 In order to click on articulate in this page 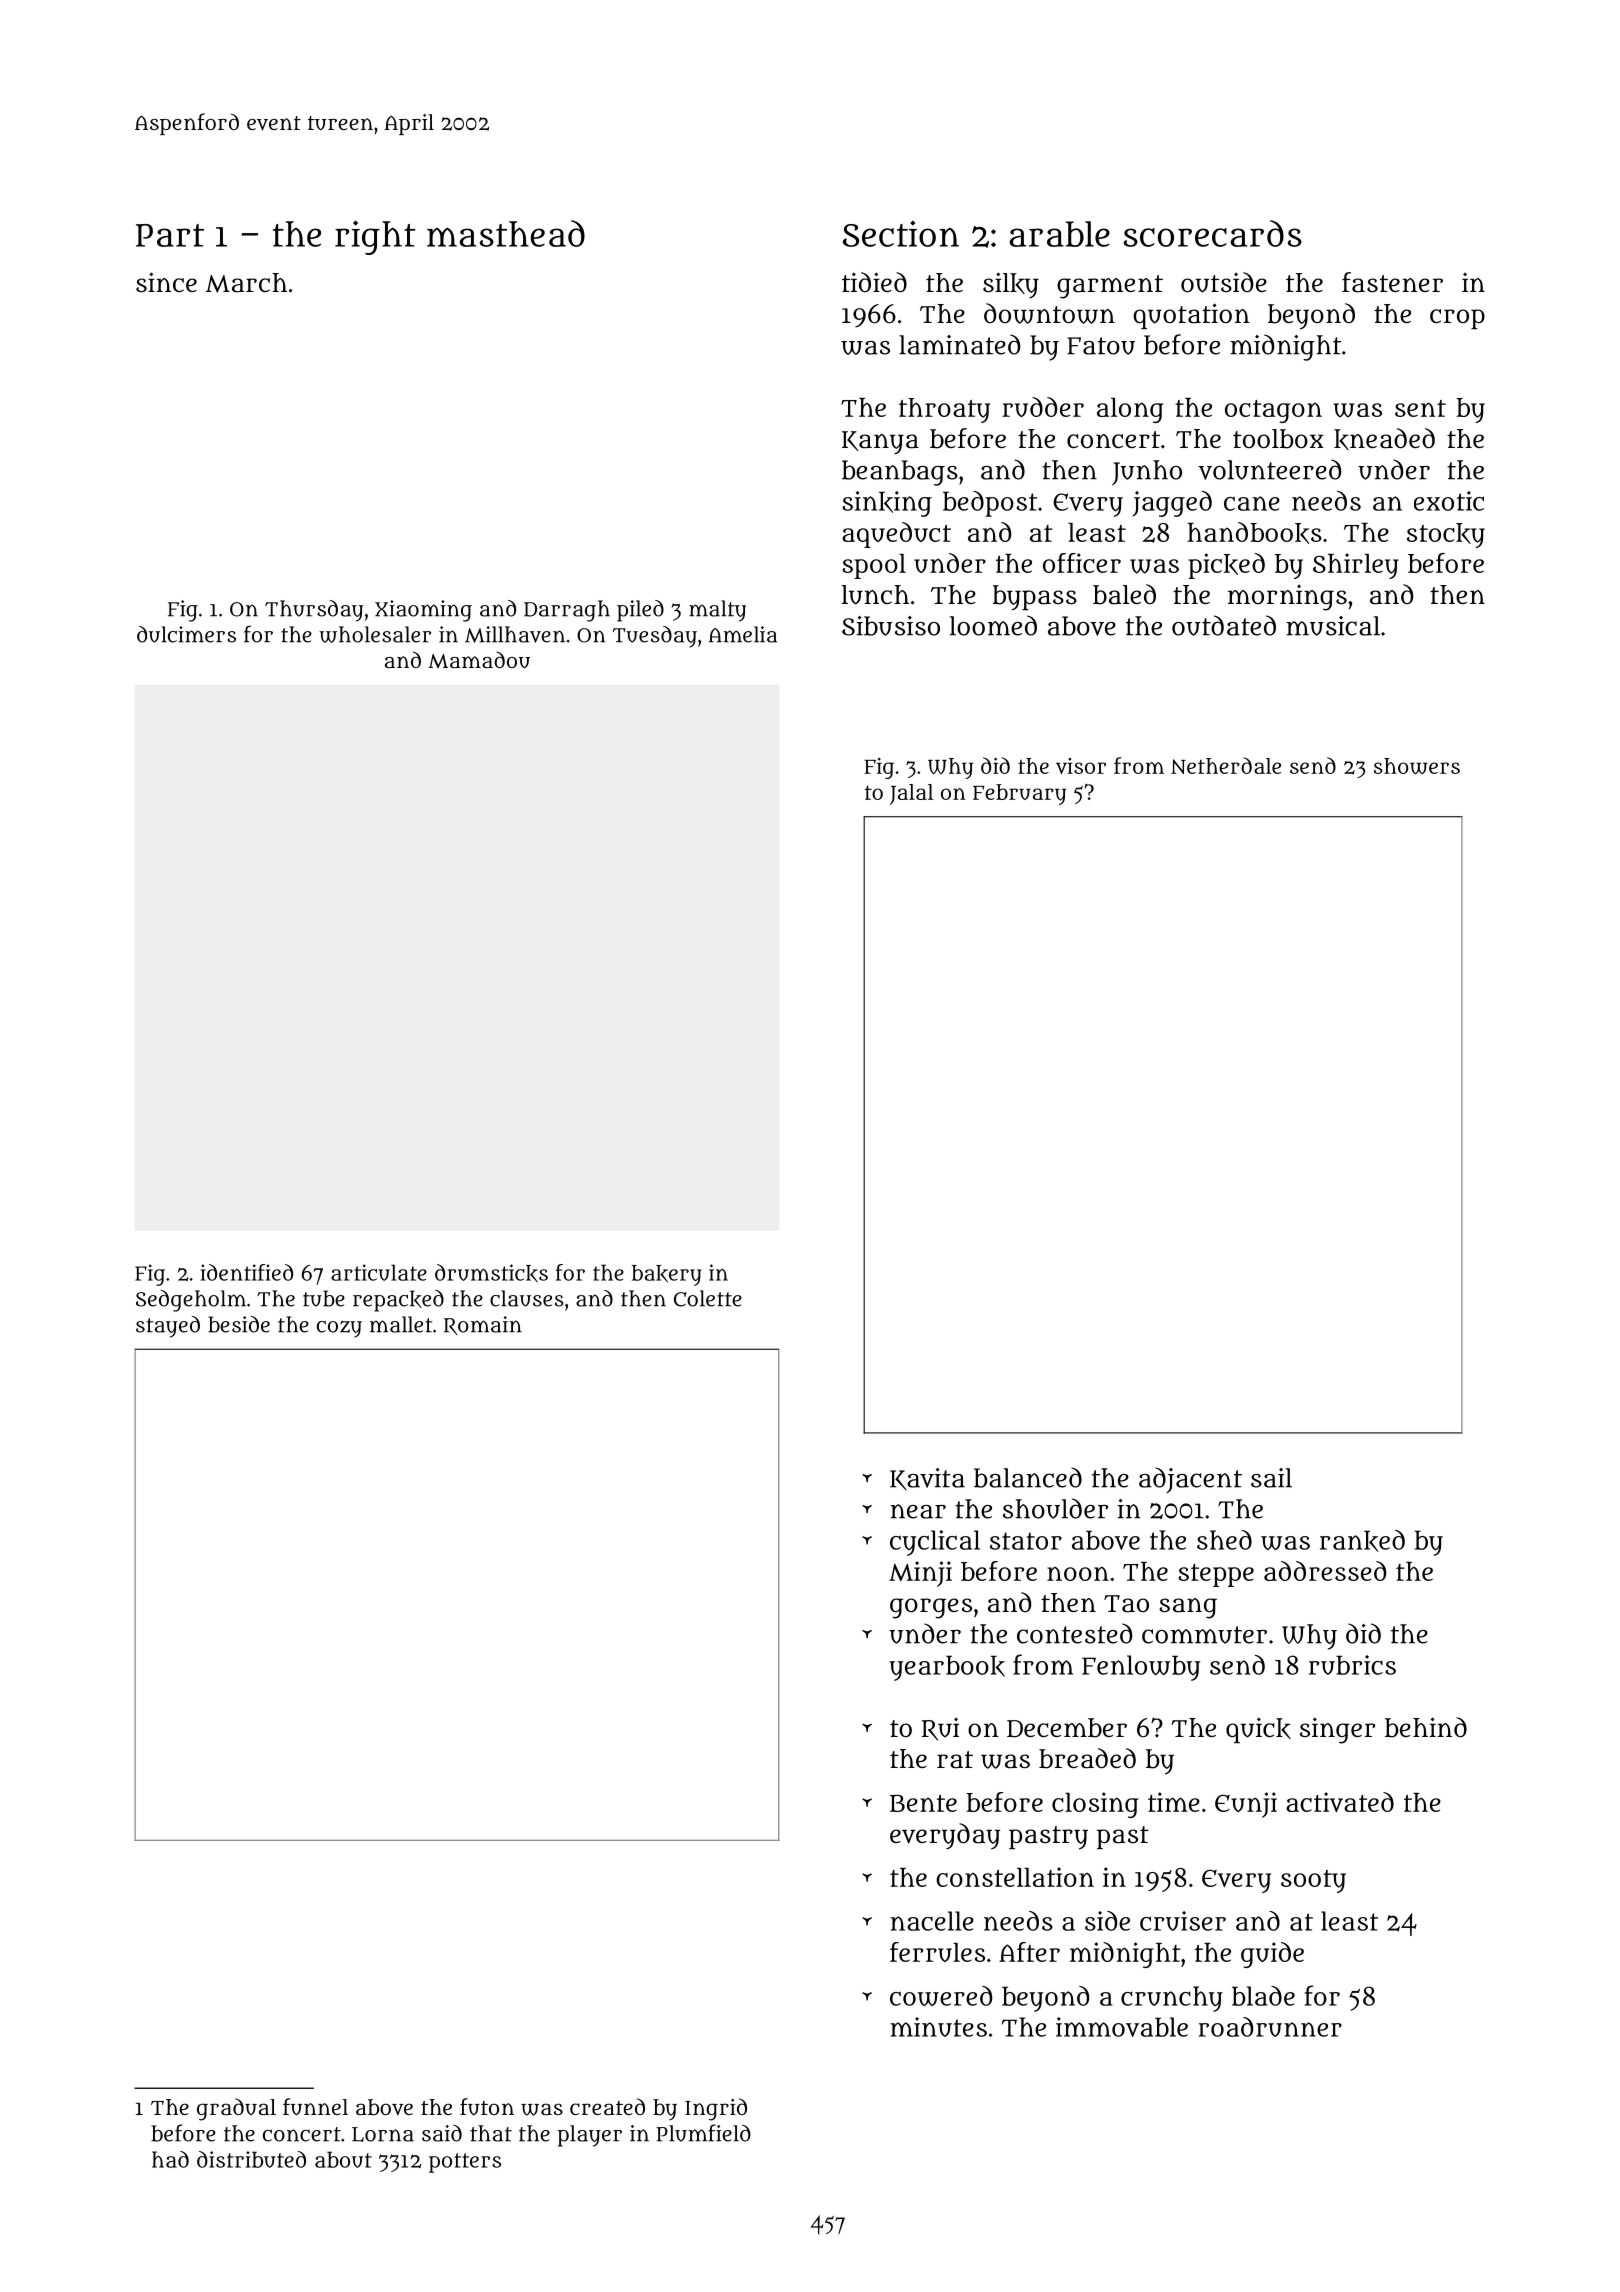, I will do `click(379, 1272)`.
